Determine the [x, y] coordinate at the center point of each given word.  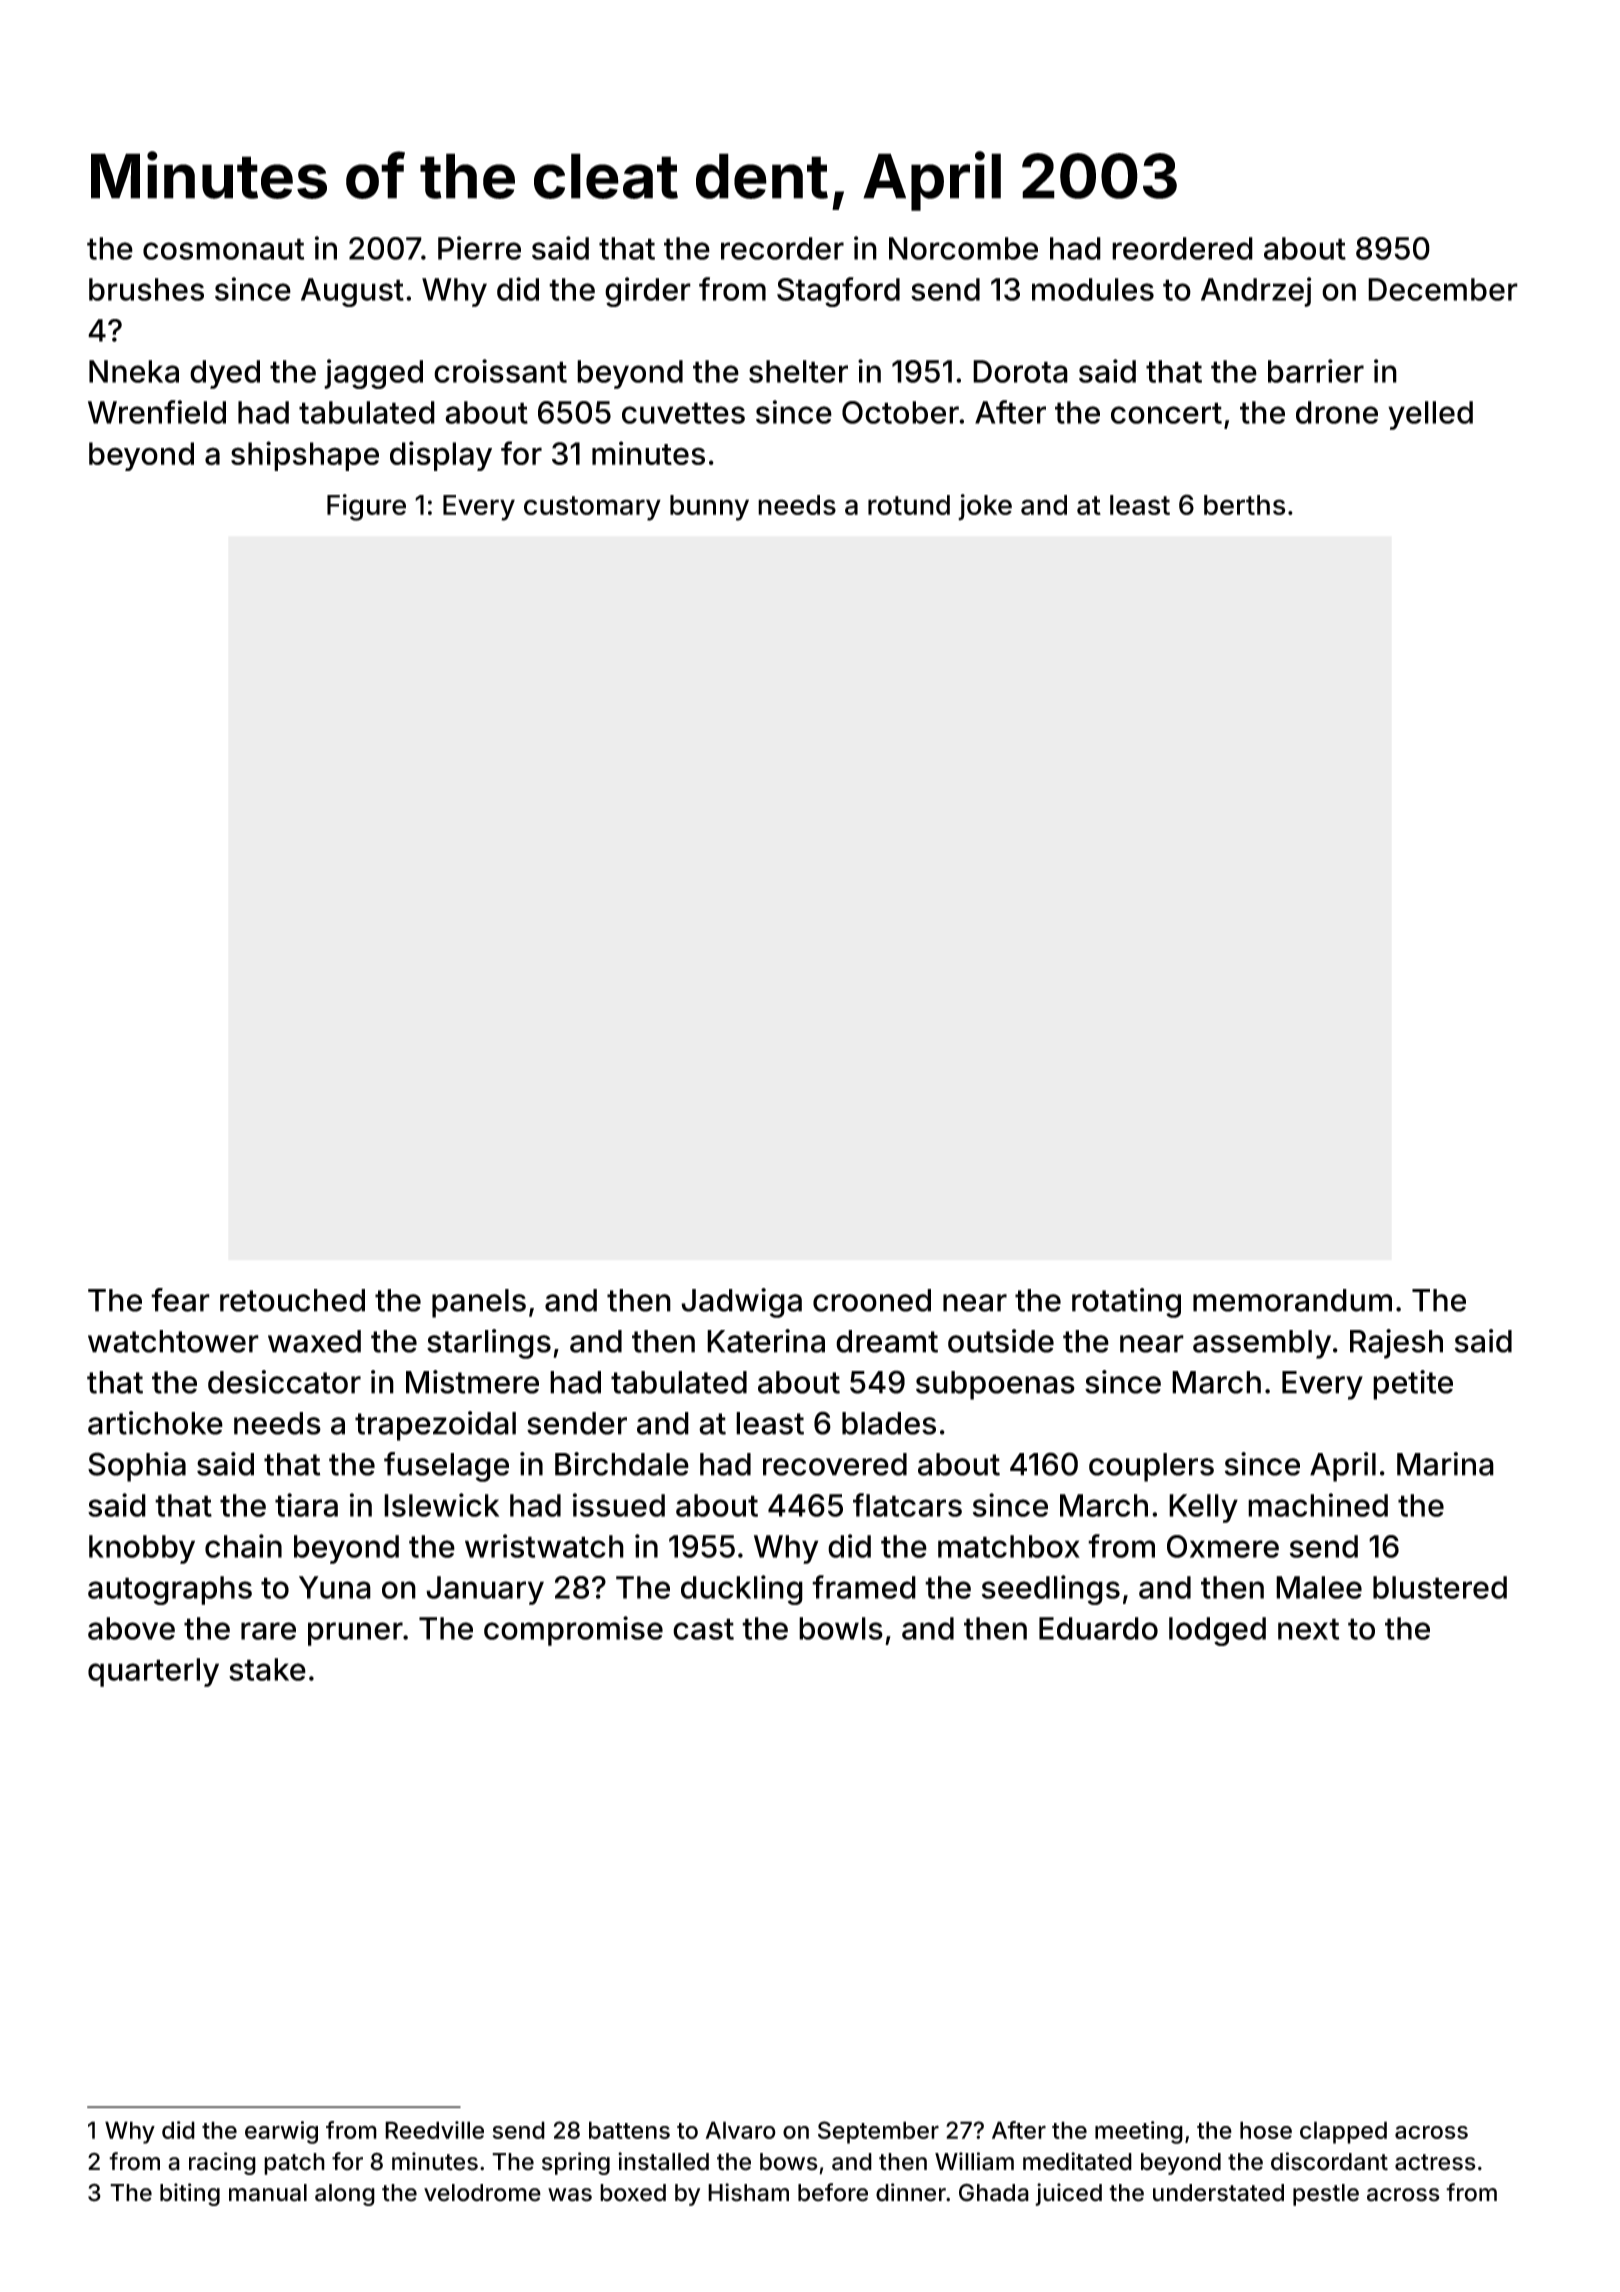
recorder [782, 248]
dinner [911, 2192]
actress [1435, 2162]
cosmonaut [223, 249]
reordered [1182, 248]
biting [190, 2194]
